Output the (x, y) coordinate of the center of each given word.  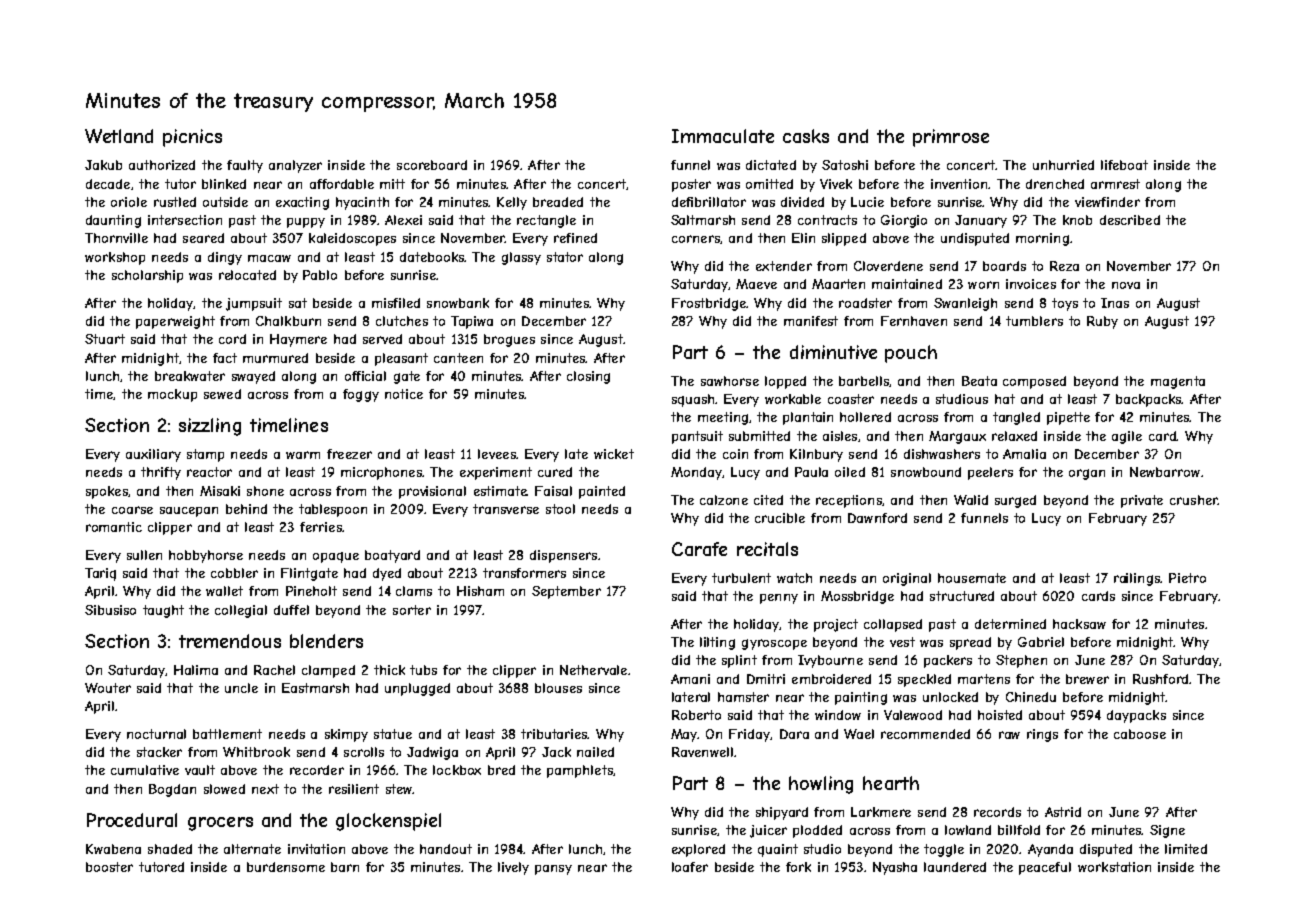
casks (806, 136)
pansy (553, 870)
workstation (1114, 867)
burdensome (286, 867)
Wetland (119, 136)
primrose (951, 138)
